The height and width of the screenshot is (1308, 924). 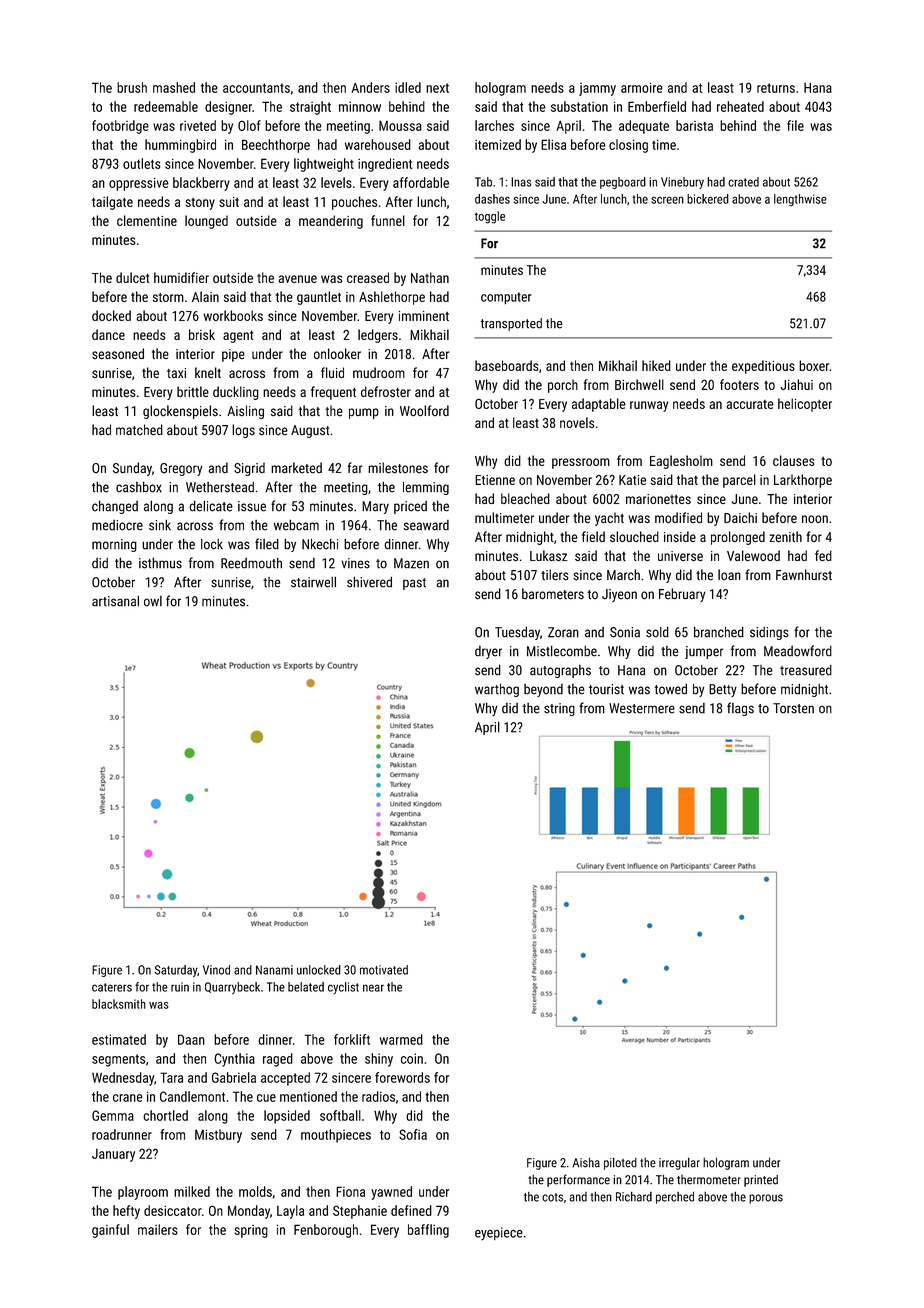 I want to click on cashbox, so click(x=139, y=487).
